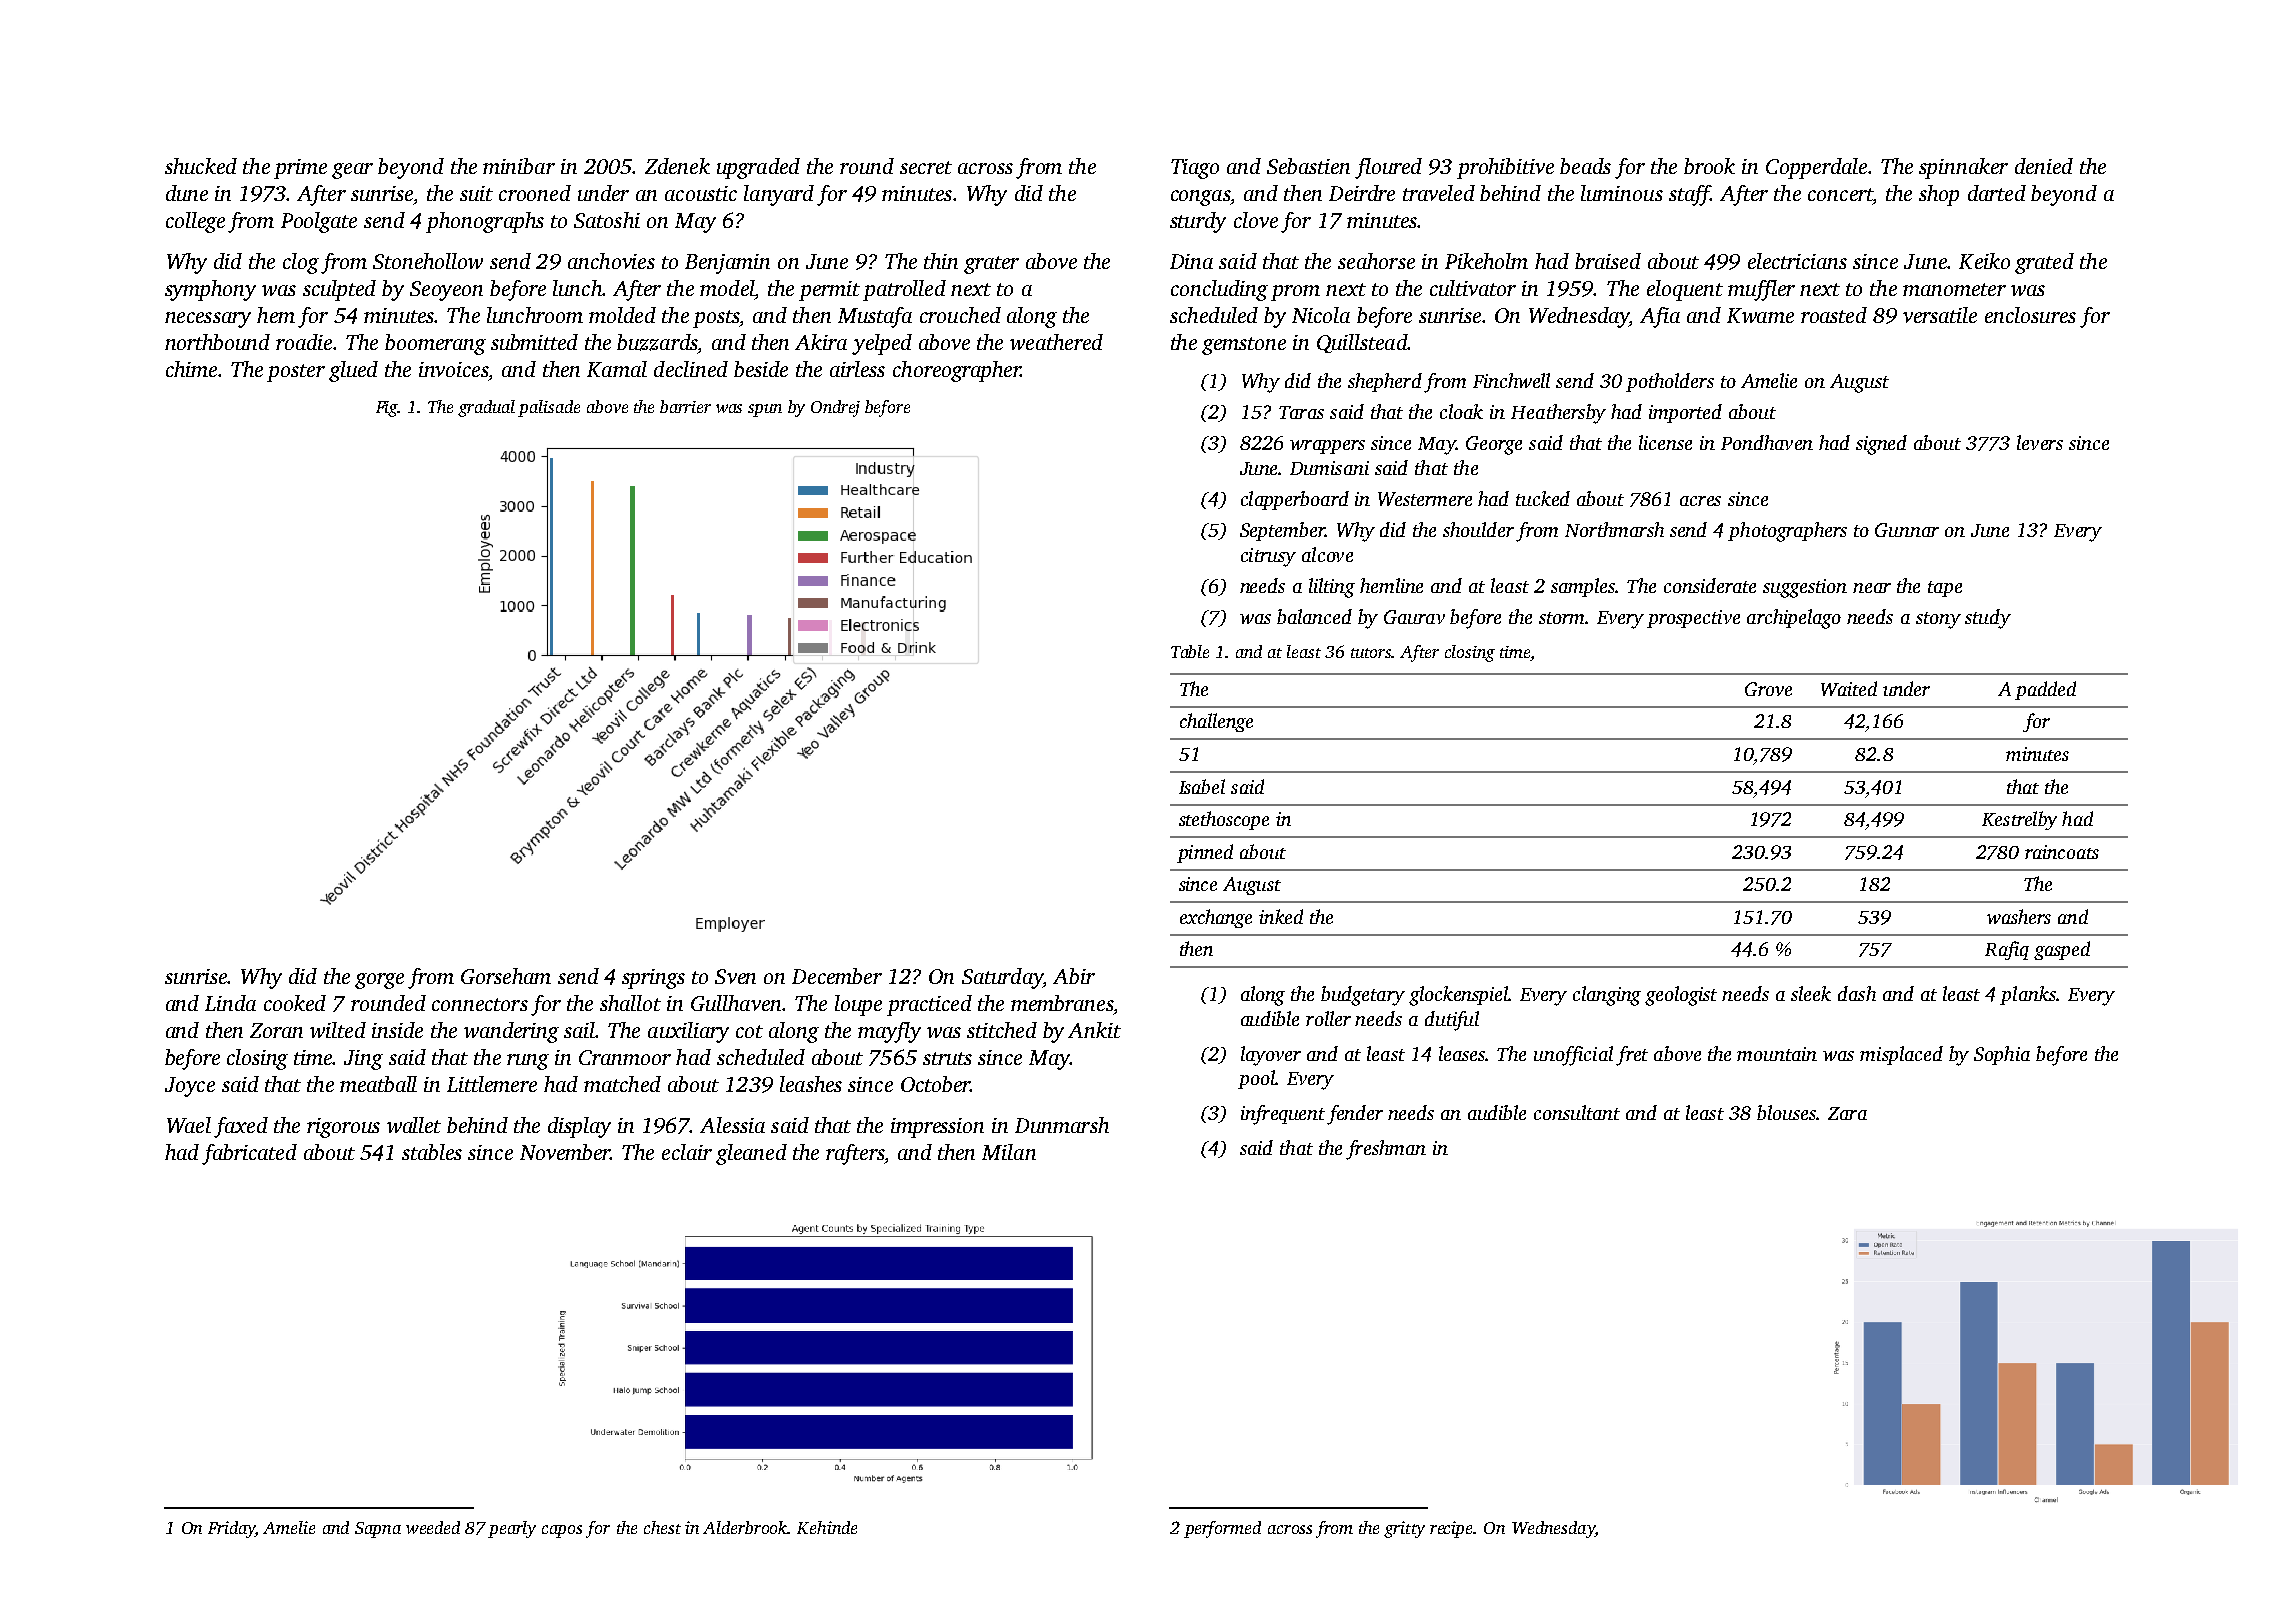  I want to click on potholders, so click(1670, 382).
